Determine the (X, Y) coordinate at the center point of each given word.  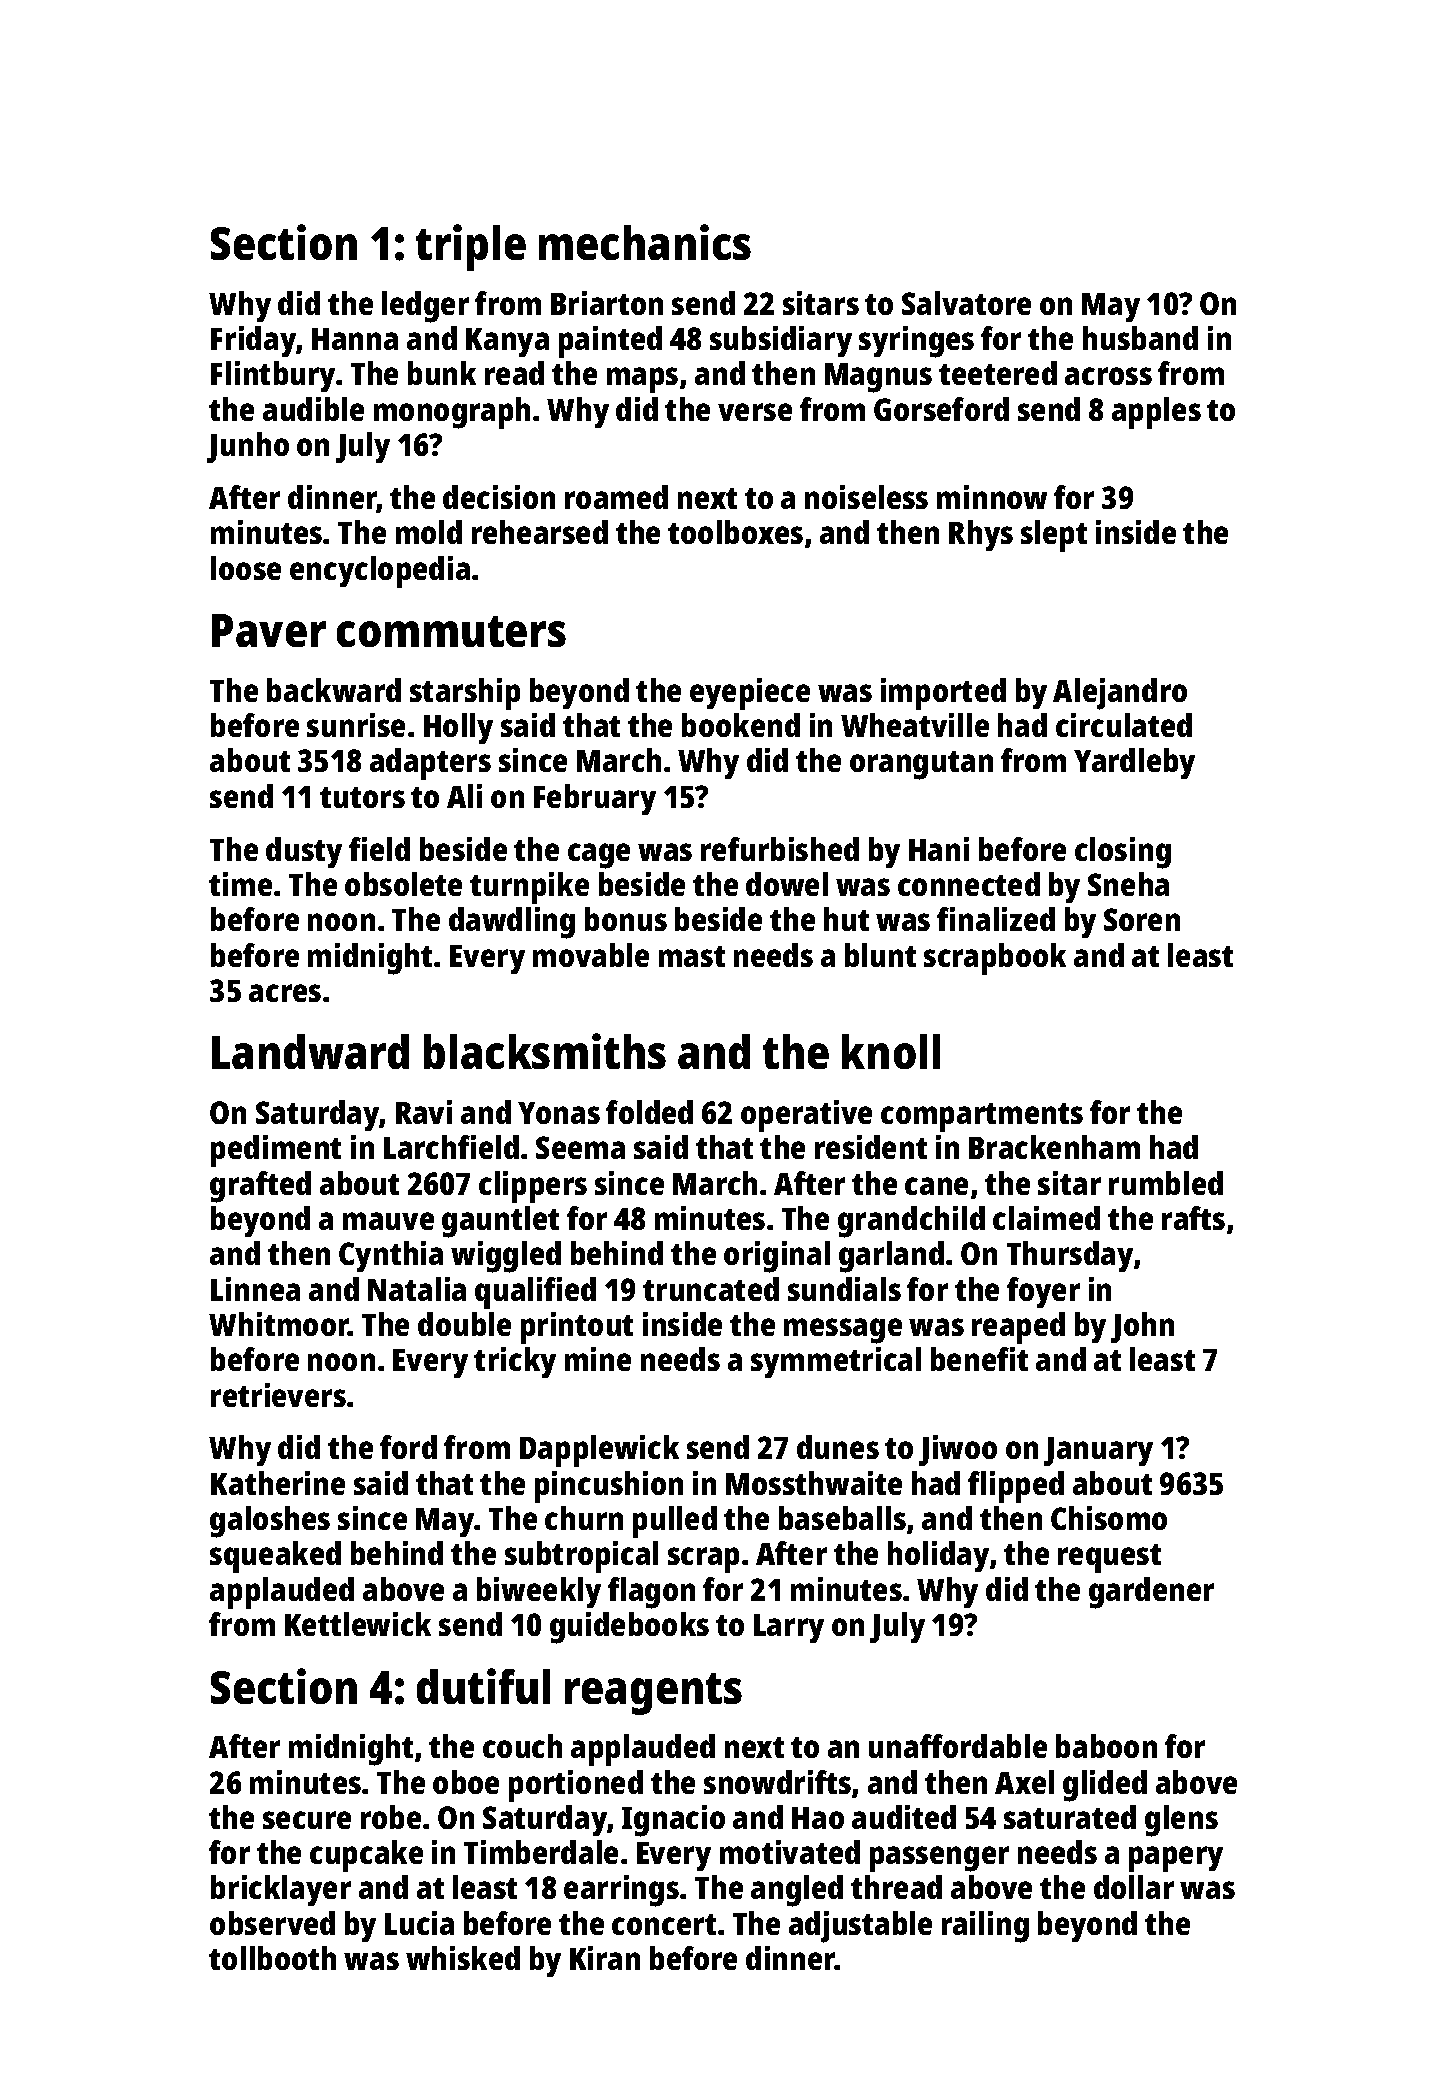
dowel (787, 884)
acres (285, 993)
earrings (621, 1891)
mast (692, 956)
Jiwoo (958, 1450)
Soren (1142, 919)
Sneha (1128, 884)
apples (1156, 413)
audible (313, 409)
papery (1176, 1859)
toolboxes (735, 532)
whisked (463, 1958)
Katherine (278, 1483)
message (843, 1331)
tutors (362, 797)
